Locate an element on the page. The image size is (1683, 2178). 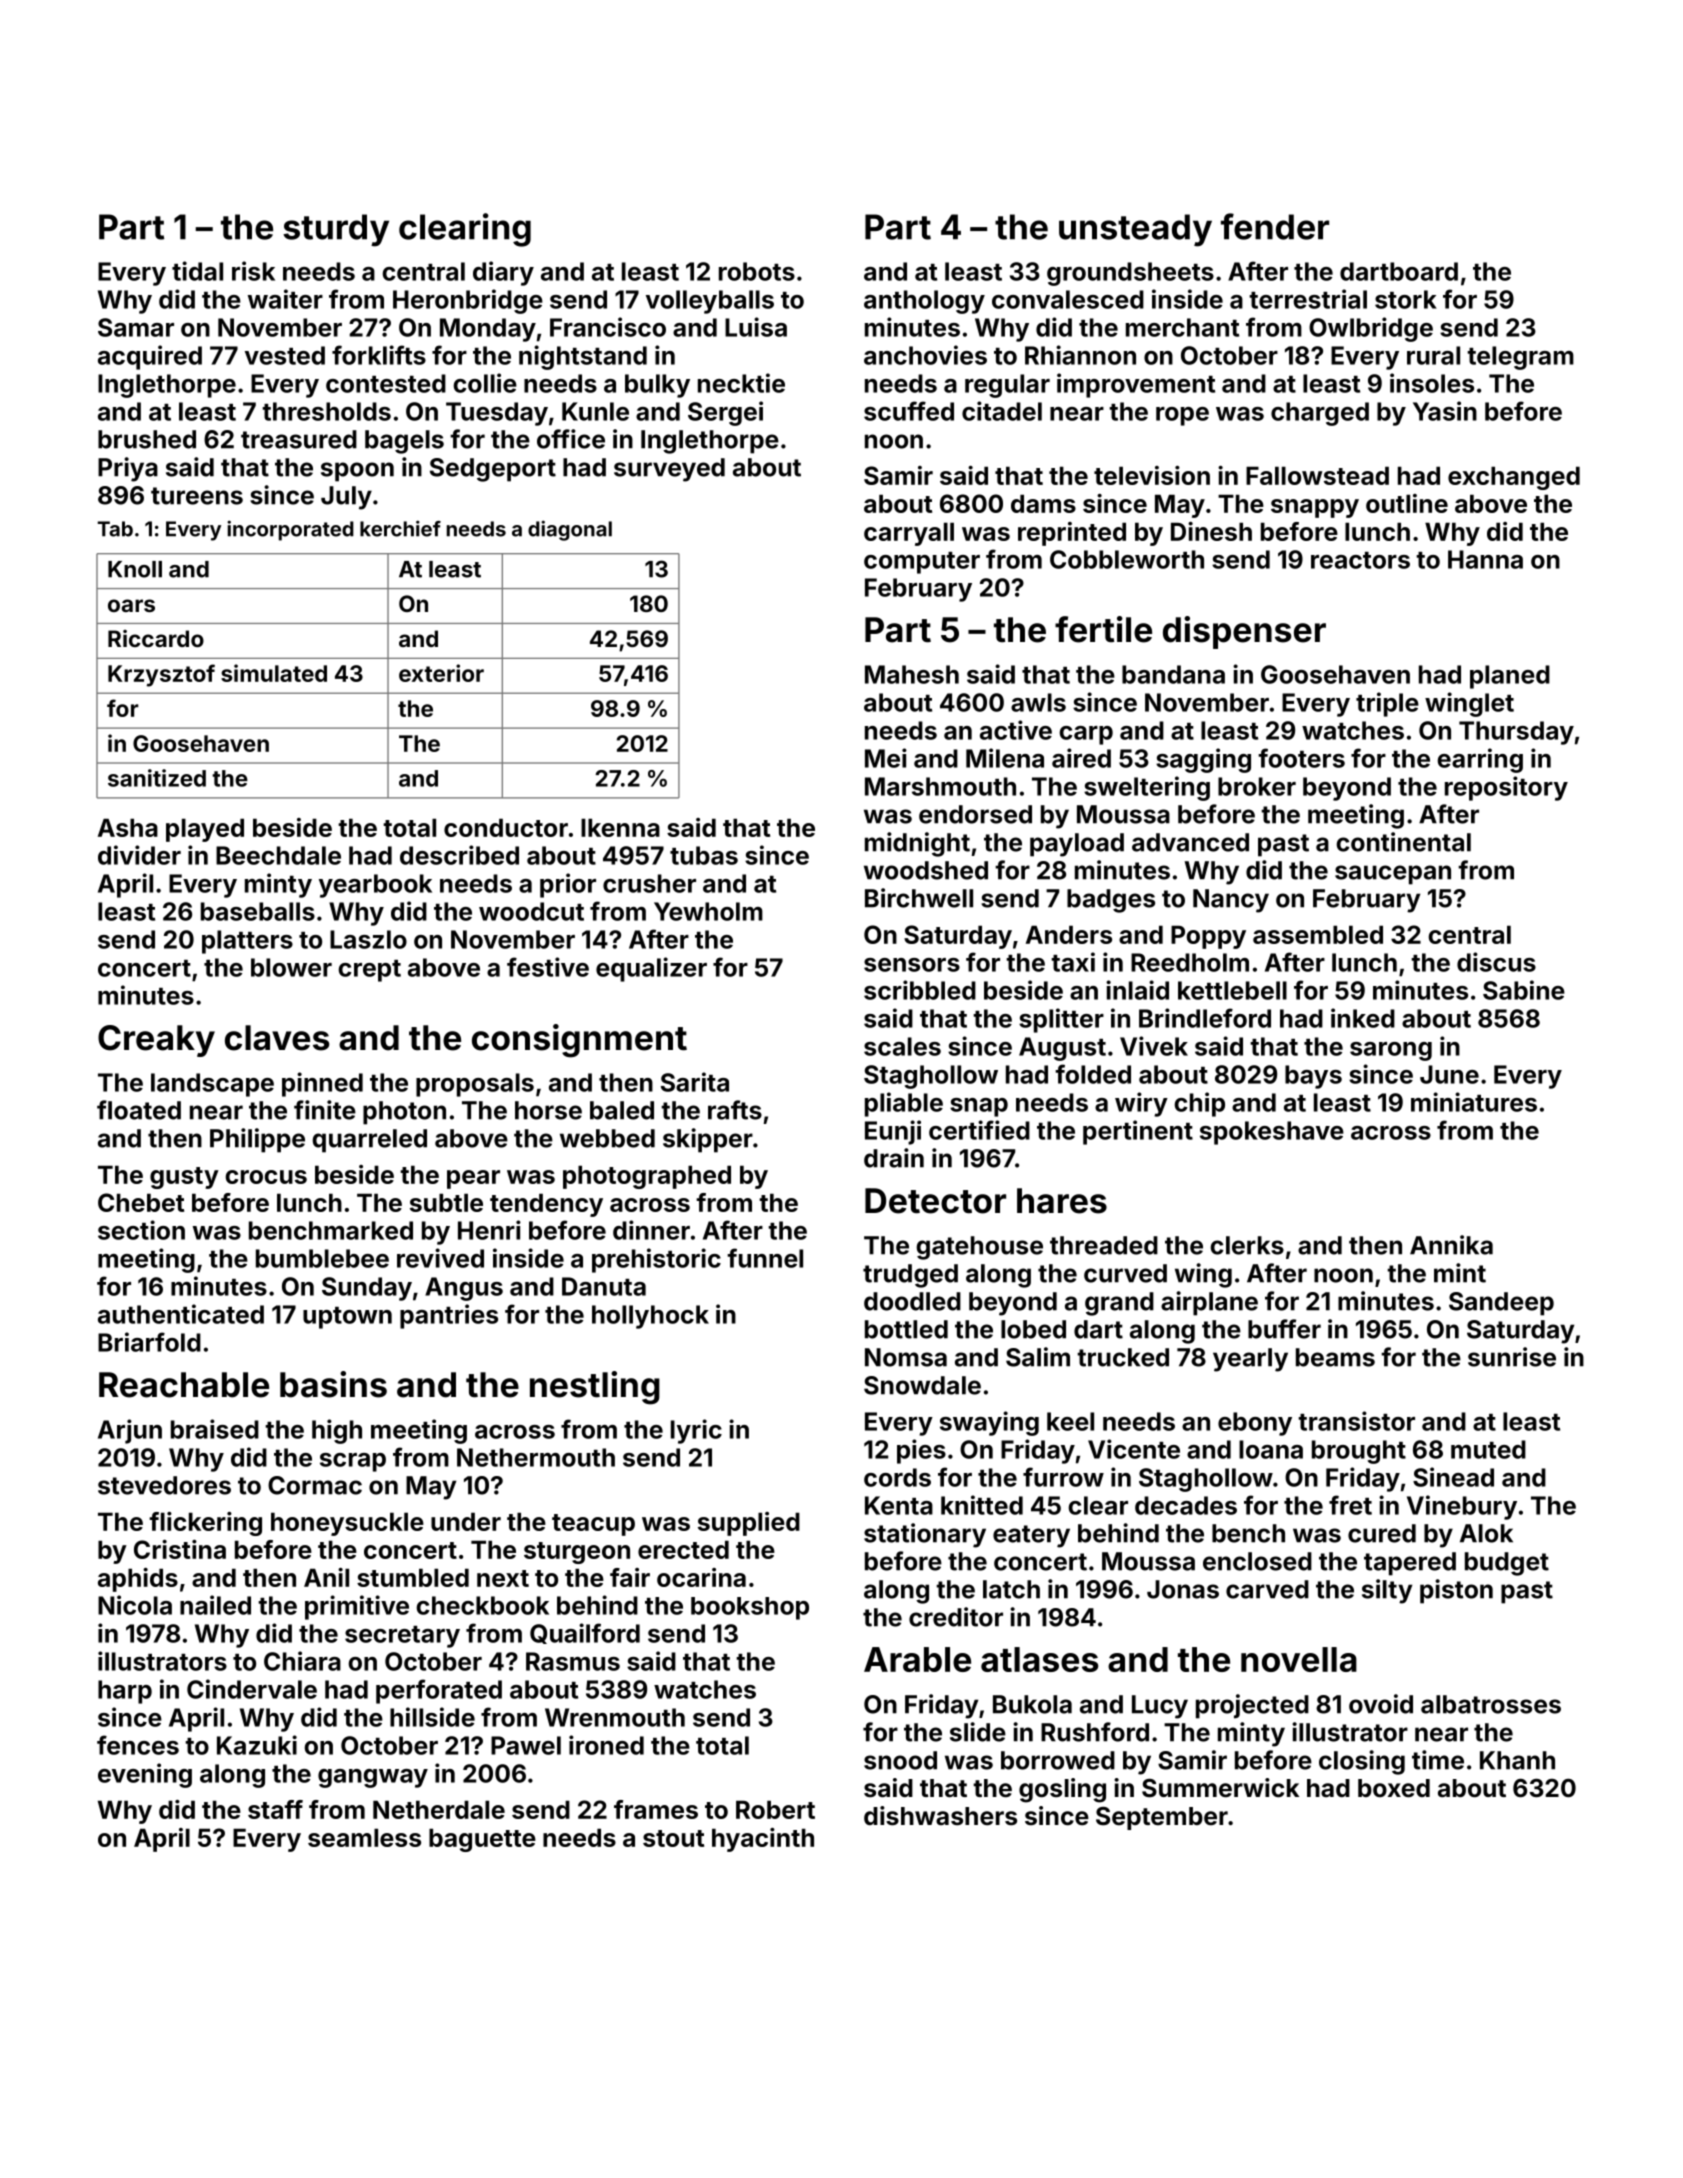
keel is located at coordinates (1070, 1421).
